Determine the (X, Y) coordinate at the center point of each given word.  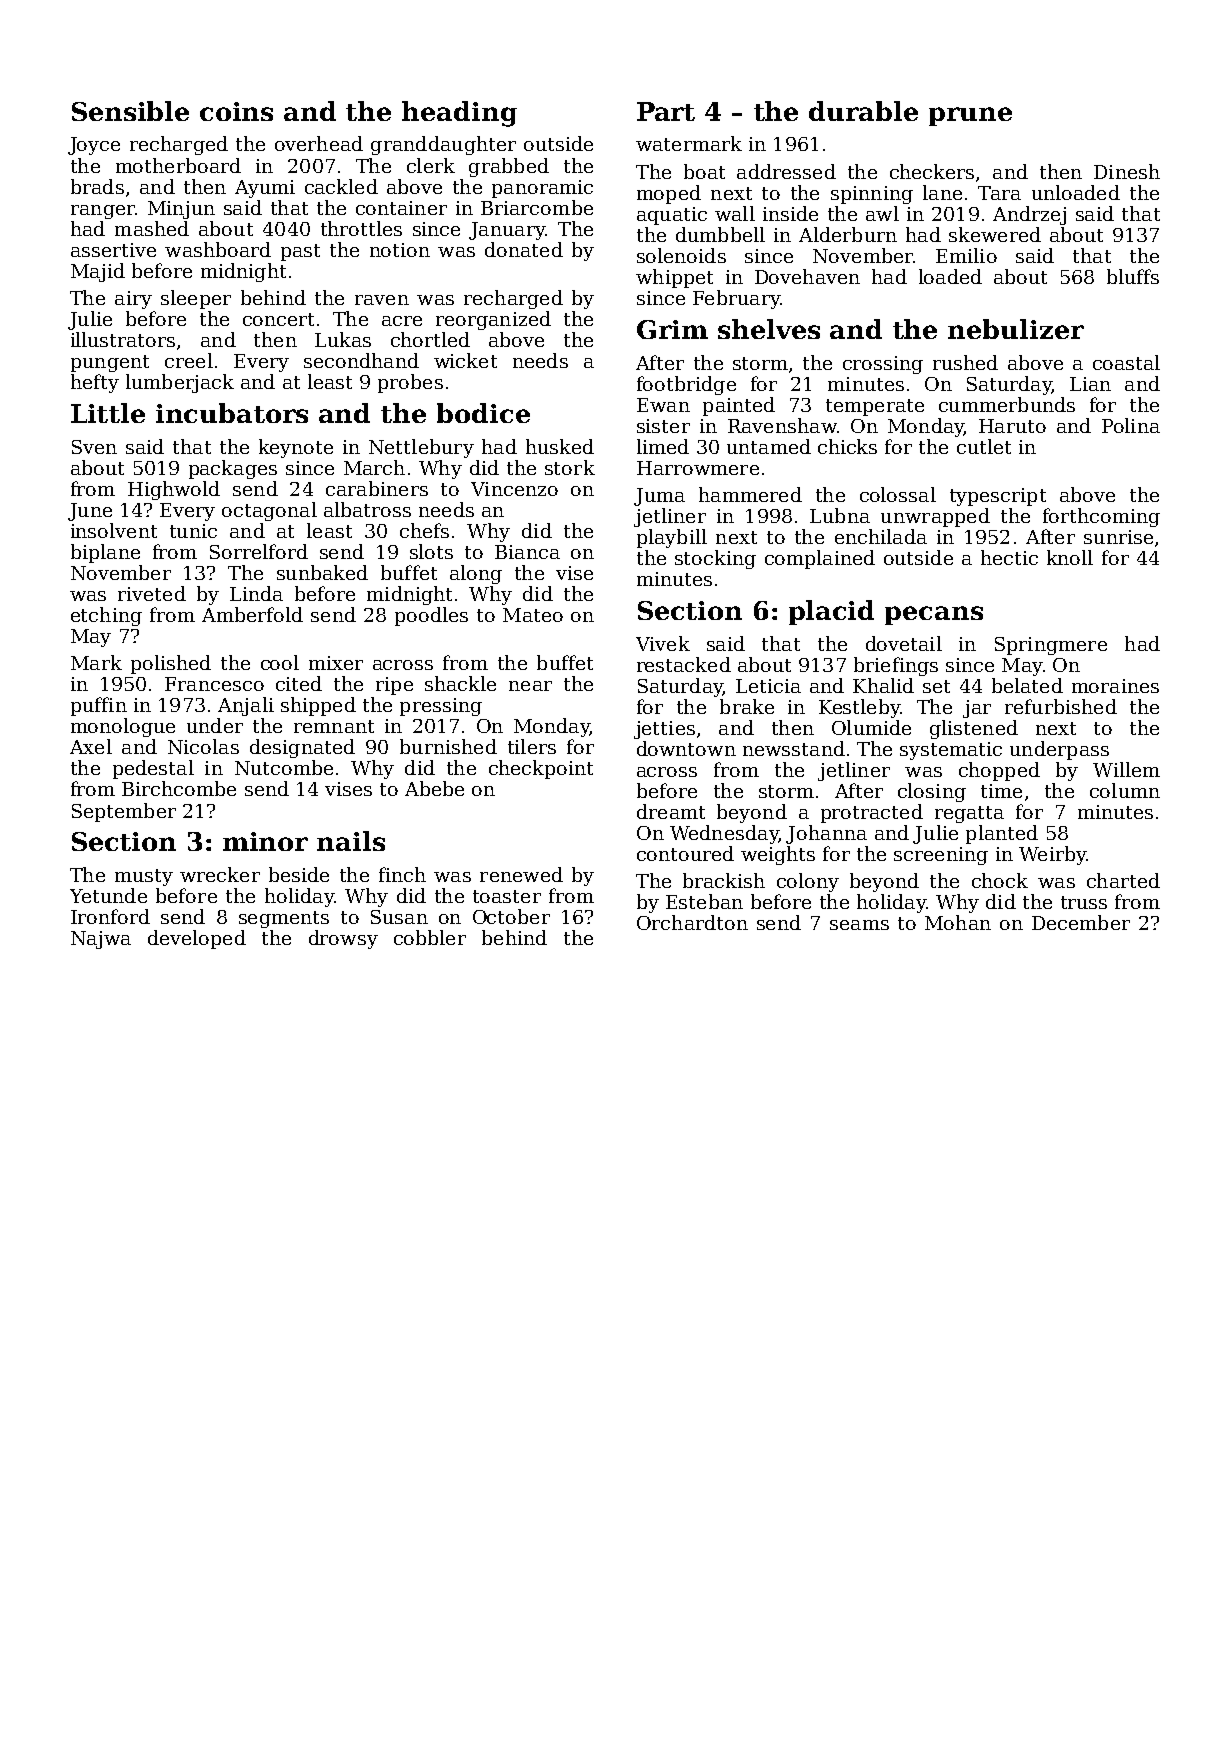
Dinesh (1127, 171)
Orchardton (692, 922)
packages (233, 469)
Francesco (214, 684)
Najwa (101, 940)
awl (882, 213)
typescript (998, 497)
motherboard (178, 165)
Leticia (768, 686)
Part (666, 111)
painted (739, 406)
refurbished (1061, 706)
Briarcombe (537, 207)
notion (400, 250)
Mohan (958, 922)
